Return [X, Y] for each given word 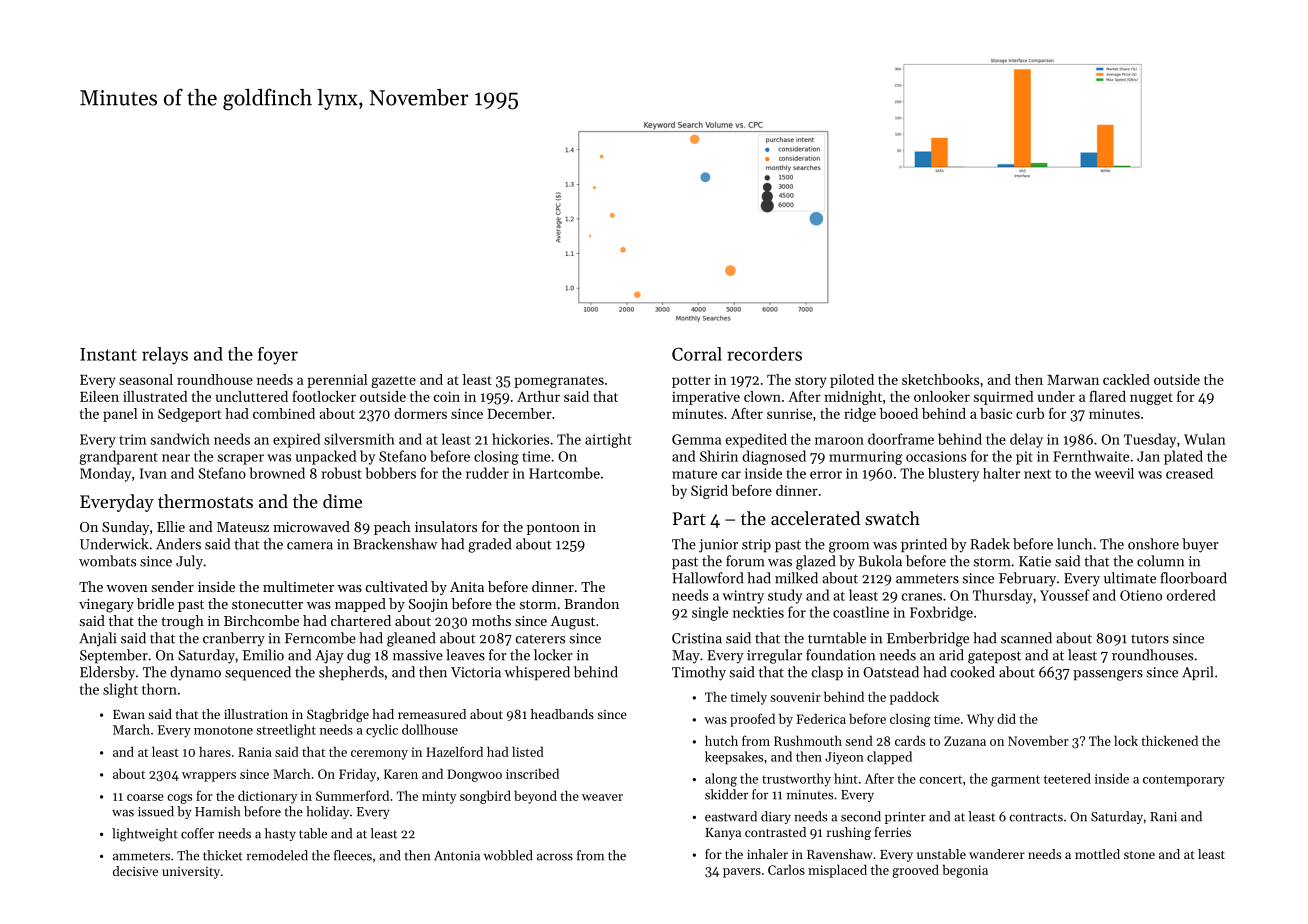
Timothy [699, 673]
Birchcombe [261, 620]
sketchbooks [940, 379]
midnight [853, 398]
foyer [278, 356]
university [191, 873]
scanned [1026, 638]
